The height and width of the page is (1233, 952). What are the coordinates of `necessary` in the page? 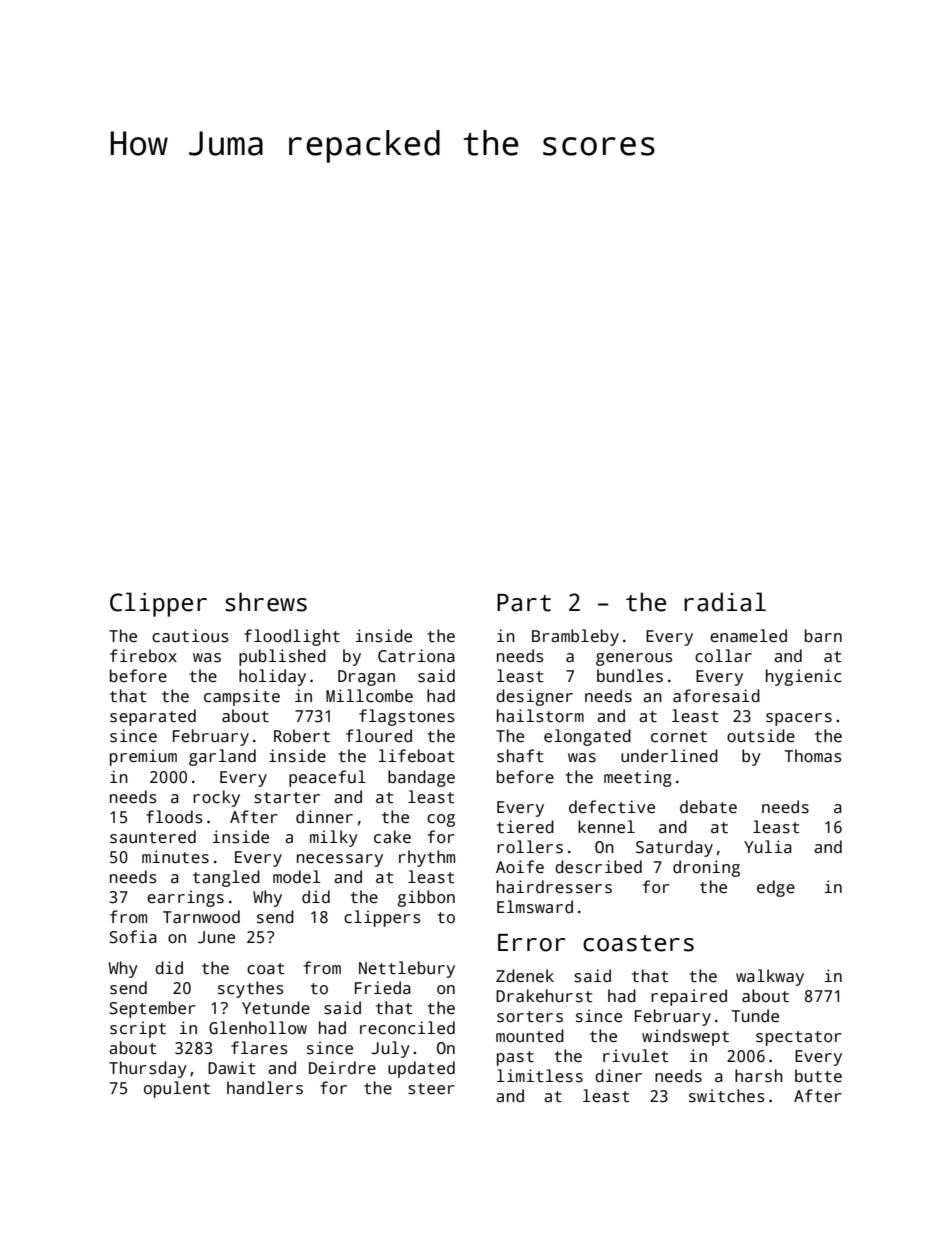 It's located at (340, 860).
